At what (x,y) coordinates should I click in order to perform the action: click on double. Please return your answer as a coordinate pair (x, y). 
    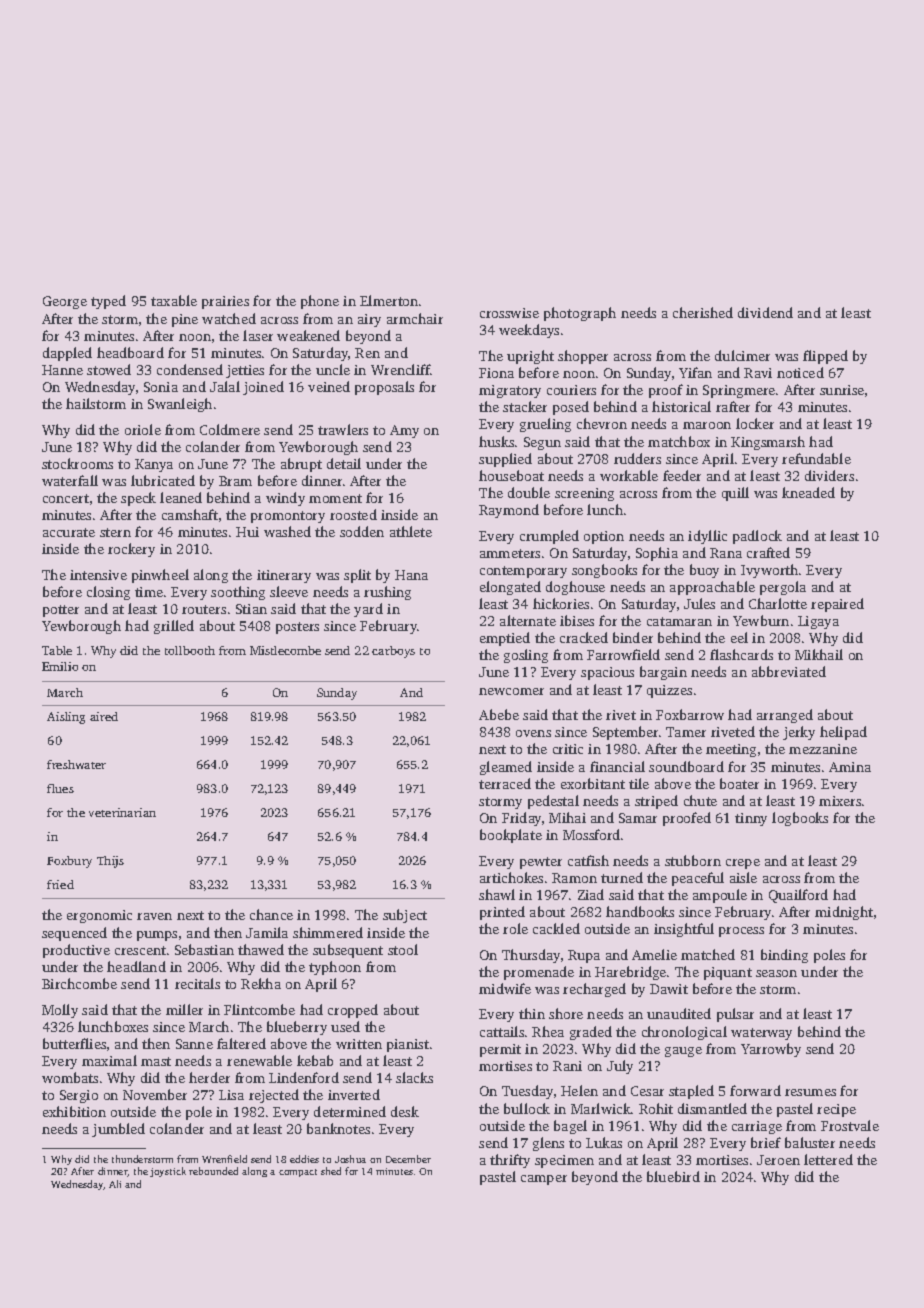
    Looking at the image, I should click on (529, 492).
